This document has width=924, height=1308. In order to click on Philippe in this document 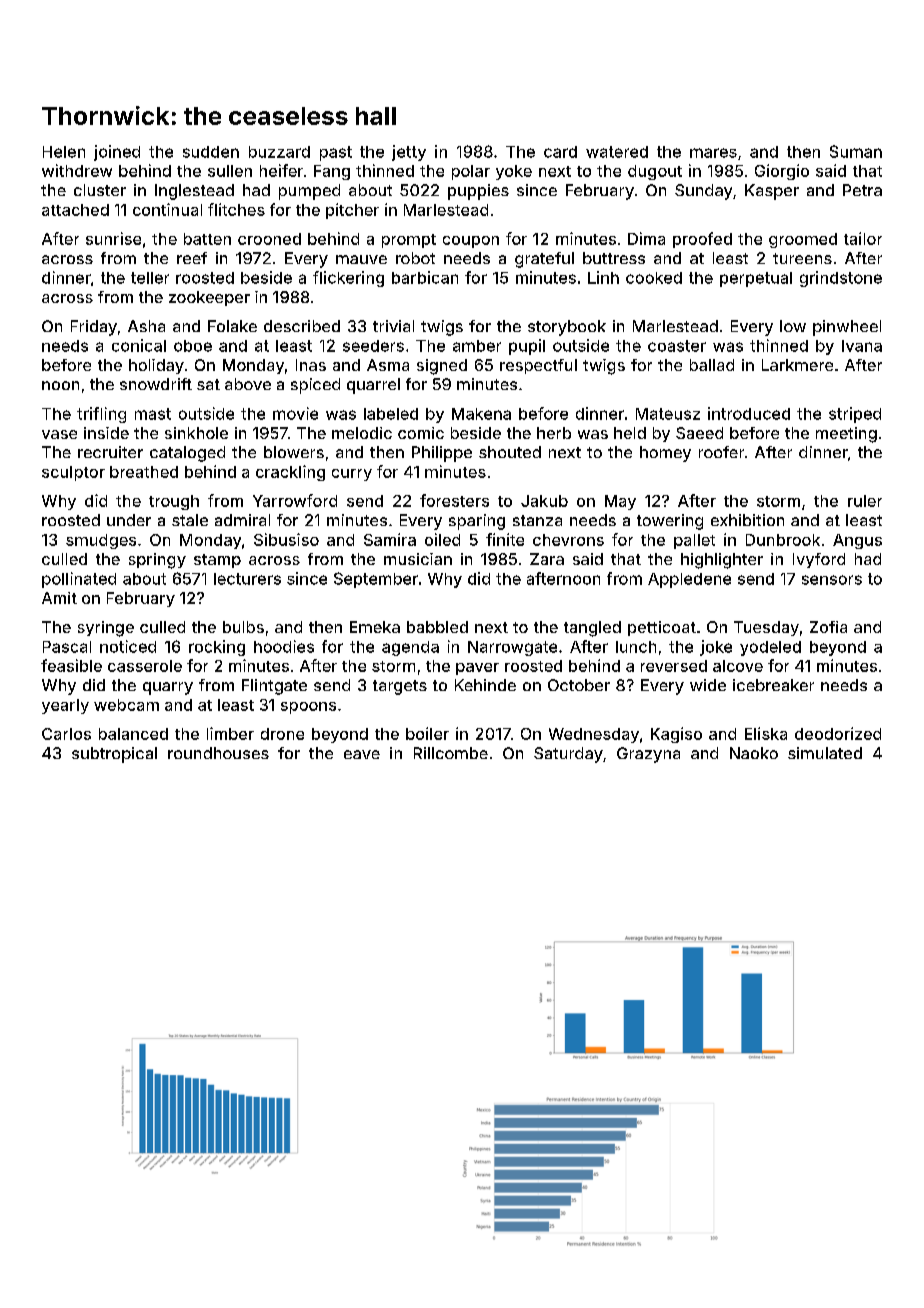, I will do `click(442, 454)`.
